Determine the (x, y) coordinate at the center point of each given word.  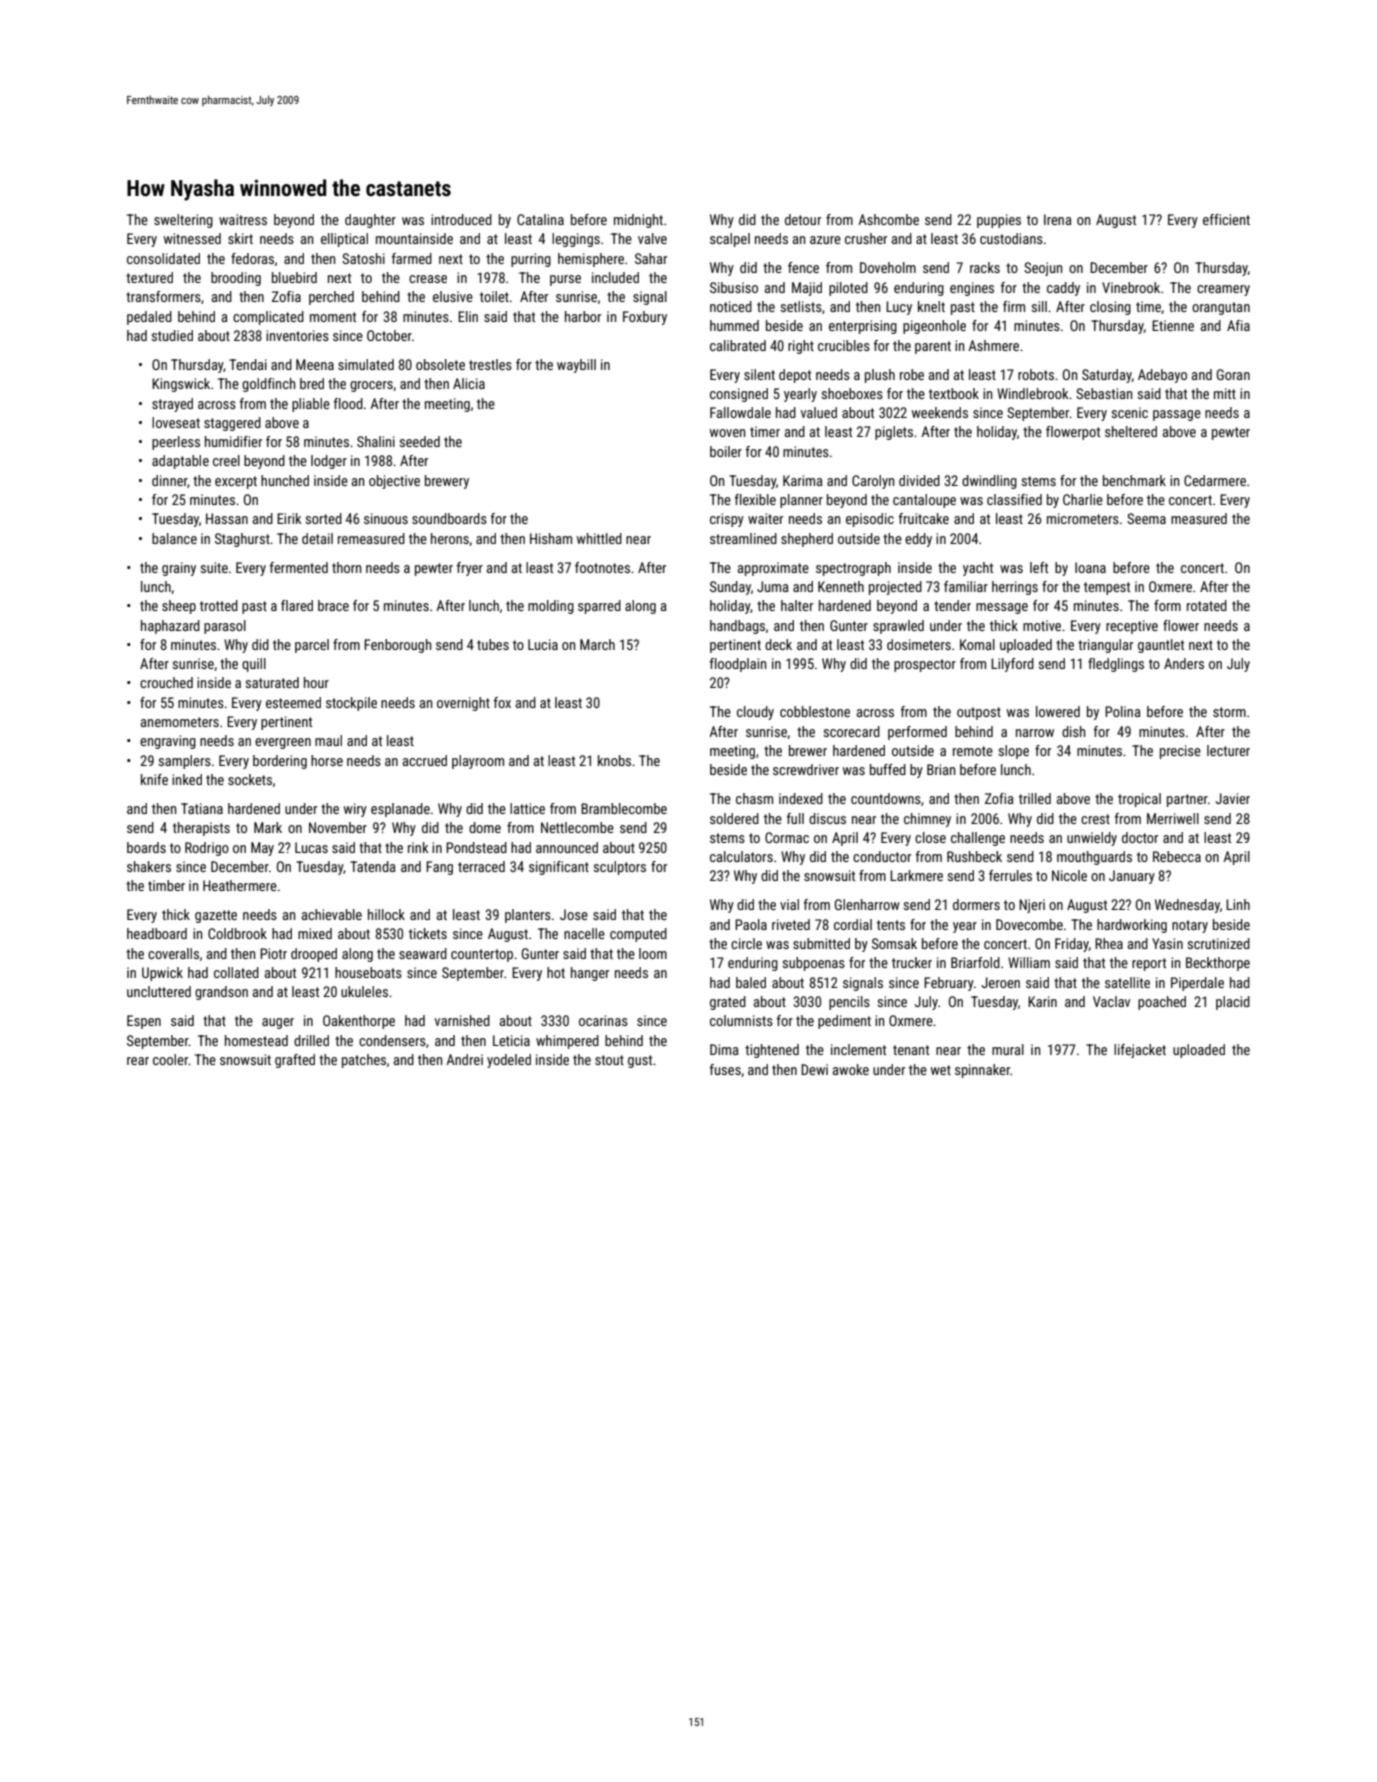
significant (559, 868)
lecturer (1228, 750)
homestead (256, 1040)
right (801, 347)
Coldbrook (237, 933)
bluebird (294, 277)
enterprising (863, 327)
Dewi (814, 1069)
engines (972, 289)
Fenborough (397, 646)
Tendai (248, 364)
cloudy (755, 713)
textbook (954, 393)
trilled (1035, 798)
